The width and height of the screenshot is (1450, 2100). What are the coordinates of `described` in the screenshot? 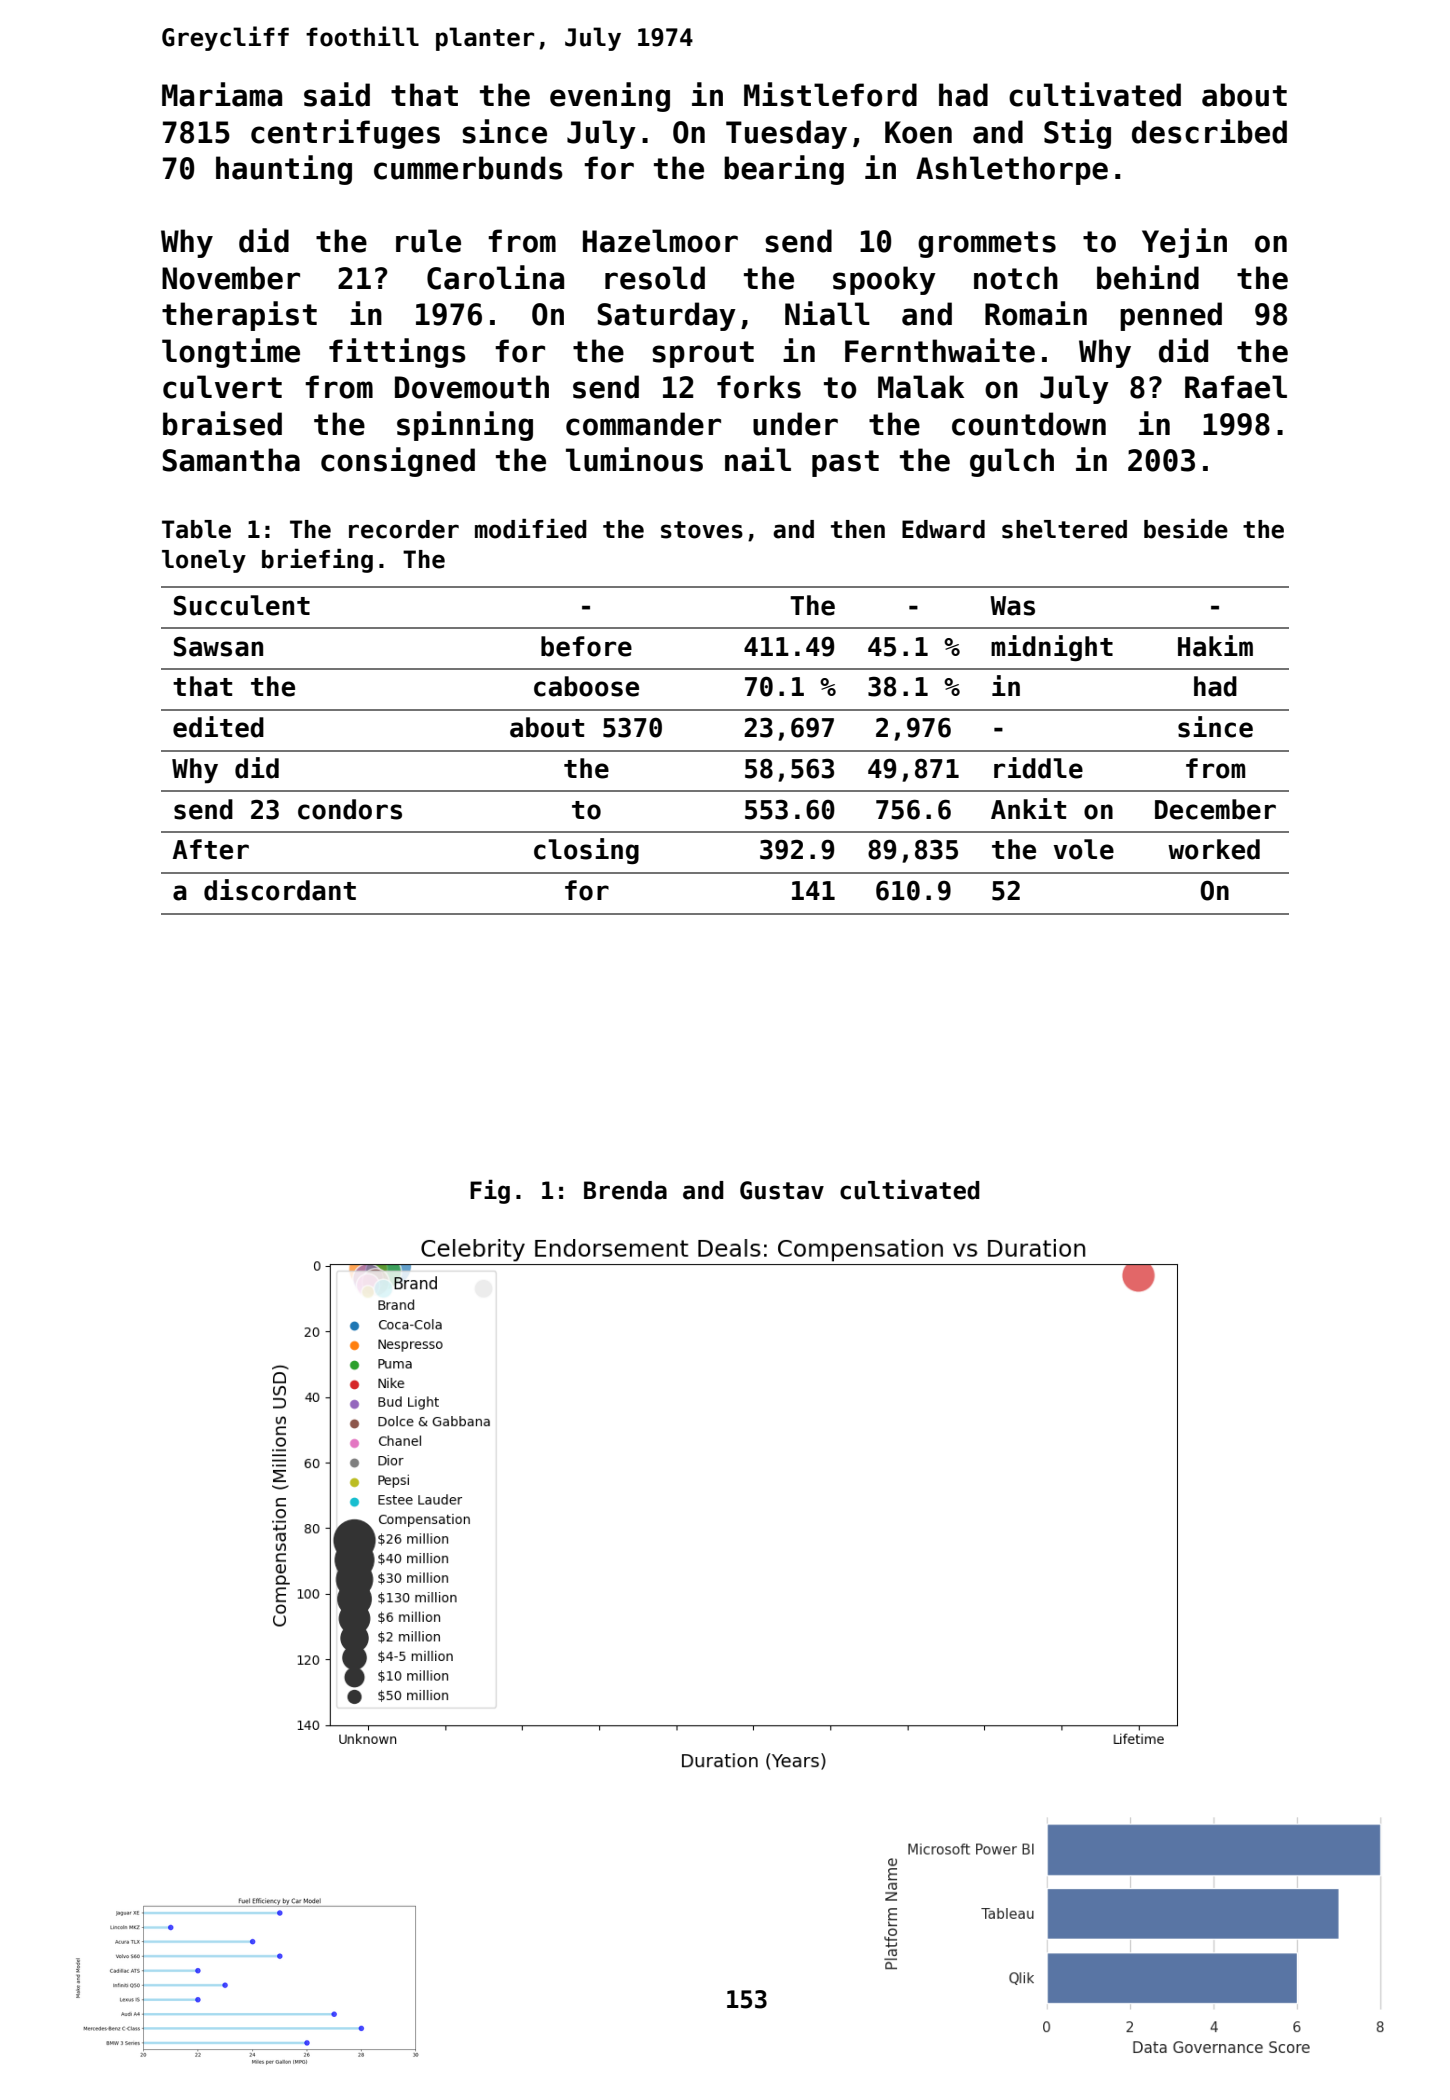 It's located at (1209, 131).
